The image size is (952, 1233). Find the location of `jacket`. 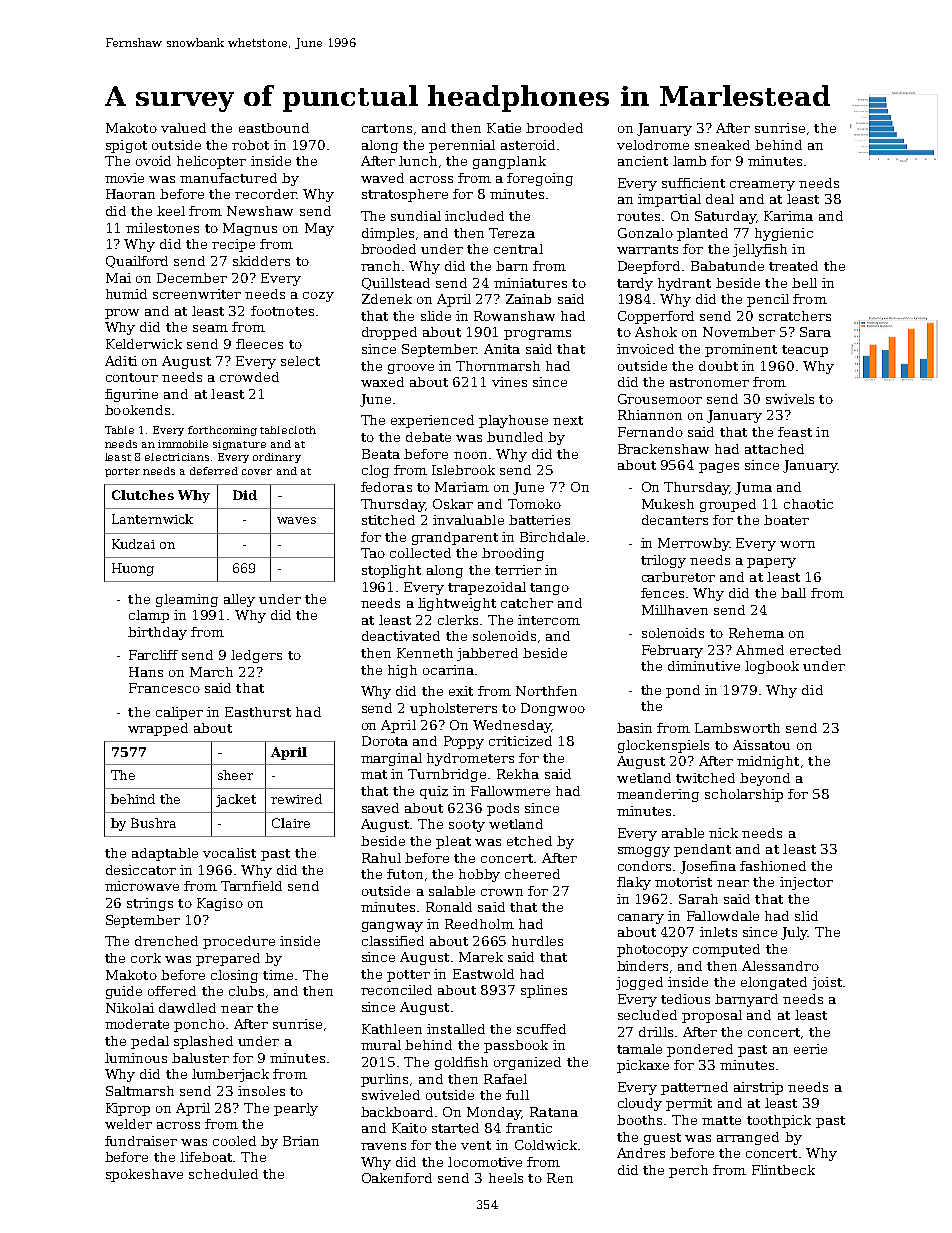

jacket is located at coordinates (236, 800).
